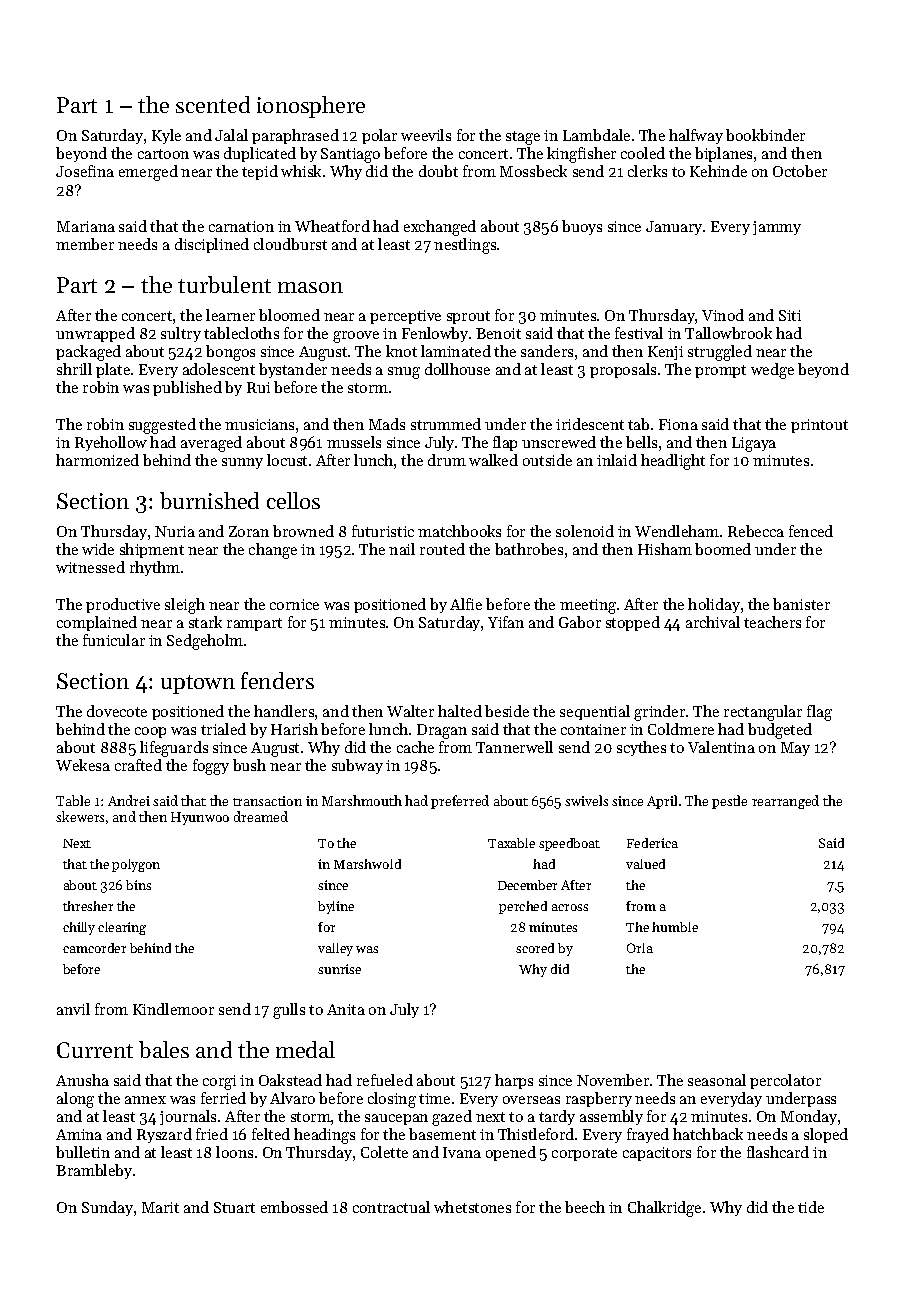  I want to click on loons, so click(234, 1152).
